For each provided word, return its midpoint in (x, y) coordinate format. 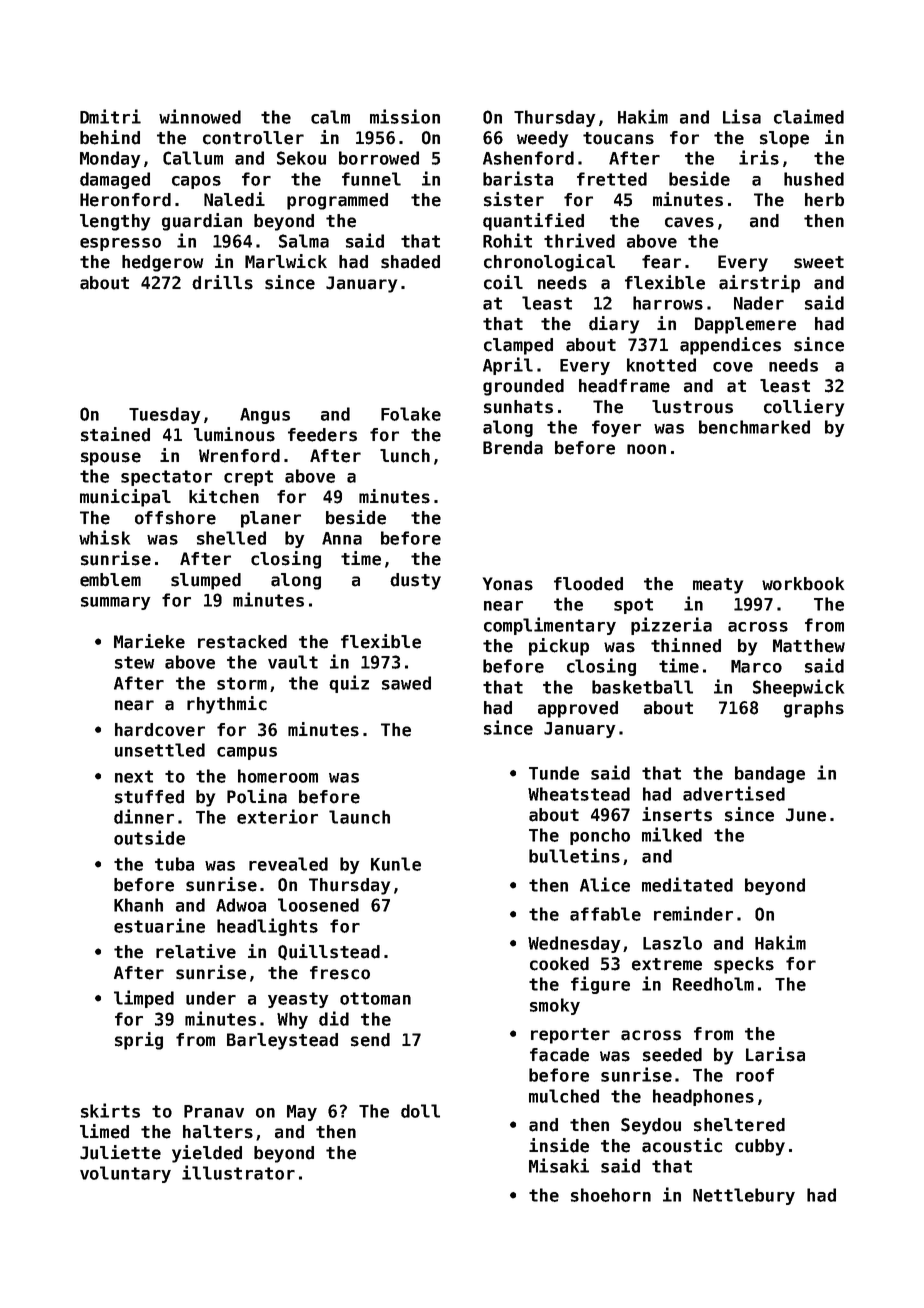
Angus (265, 416)
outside (149, 837)
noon (646, 449)
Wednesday (574, 944)
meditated (687, 884)
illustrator (238, 1172)
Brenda (513, 448)
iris (759, 157)
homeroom (278, 776)
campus (247, 753)
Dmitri (110, 116)
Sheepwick (798, 688)
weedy (542, 139)
